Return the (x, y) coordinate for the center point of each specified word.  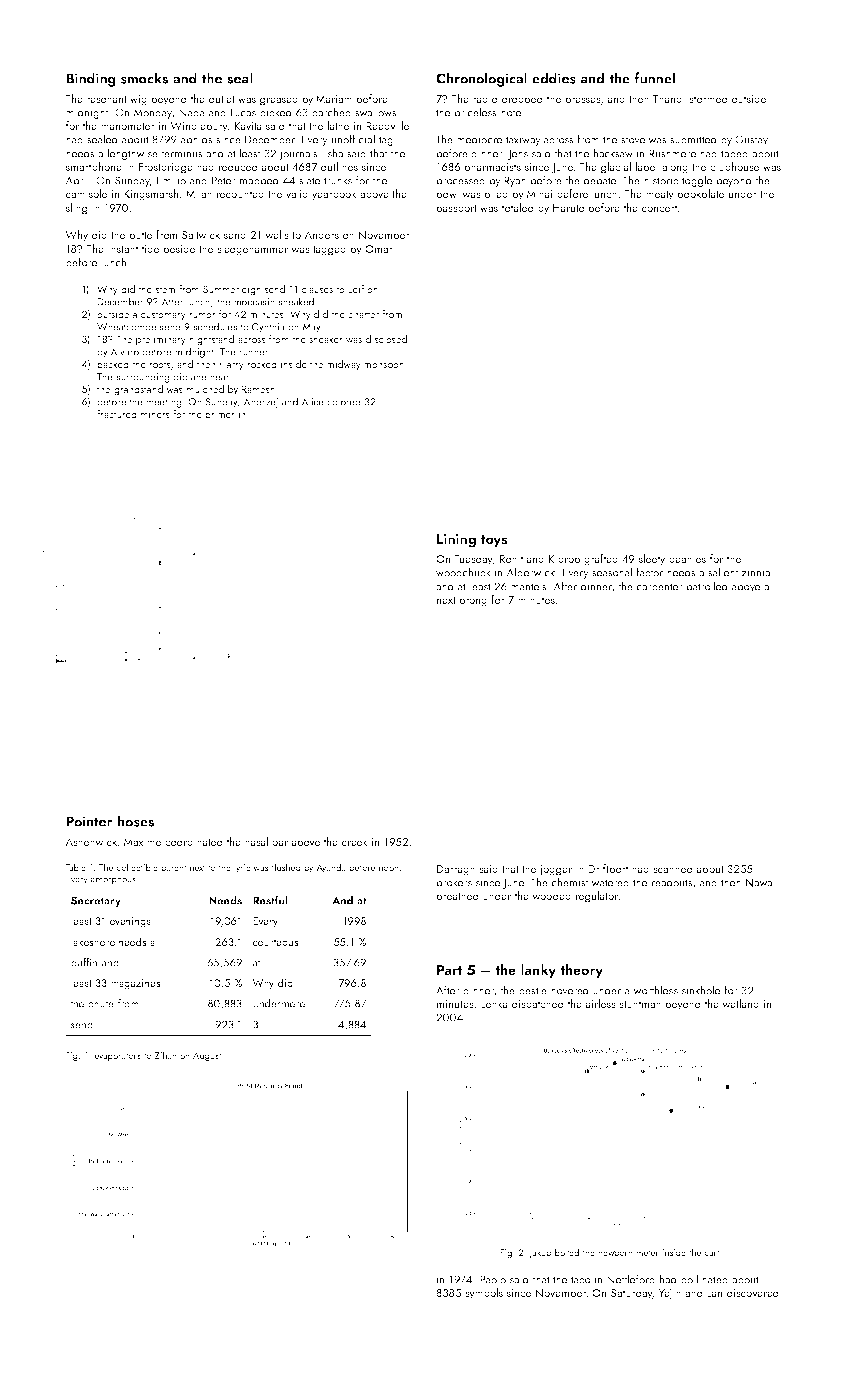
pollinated (704, 1280)
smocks (144, 78)
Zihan (165, 1055)
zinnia (755, 572)
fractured (117, 414)
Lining (456, 541)
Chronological (481, 79)
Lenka (494, 1003)
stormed (708, 98)
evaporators (118, 1057)
